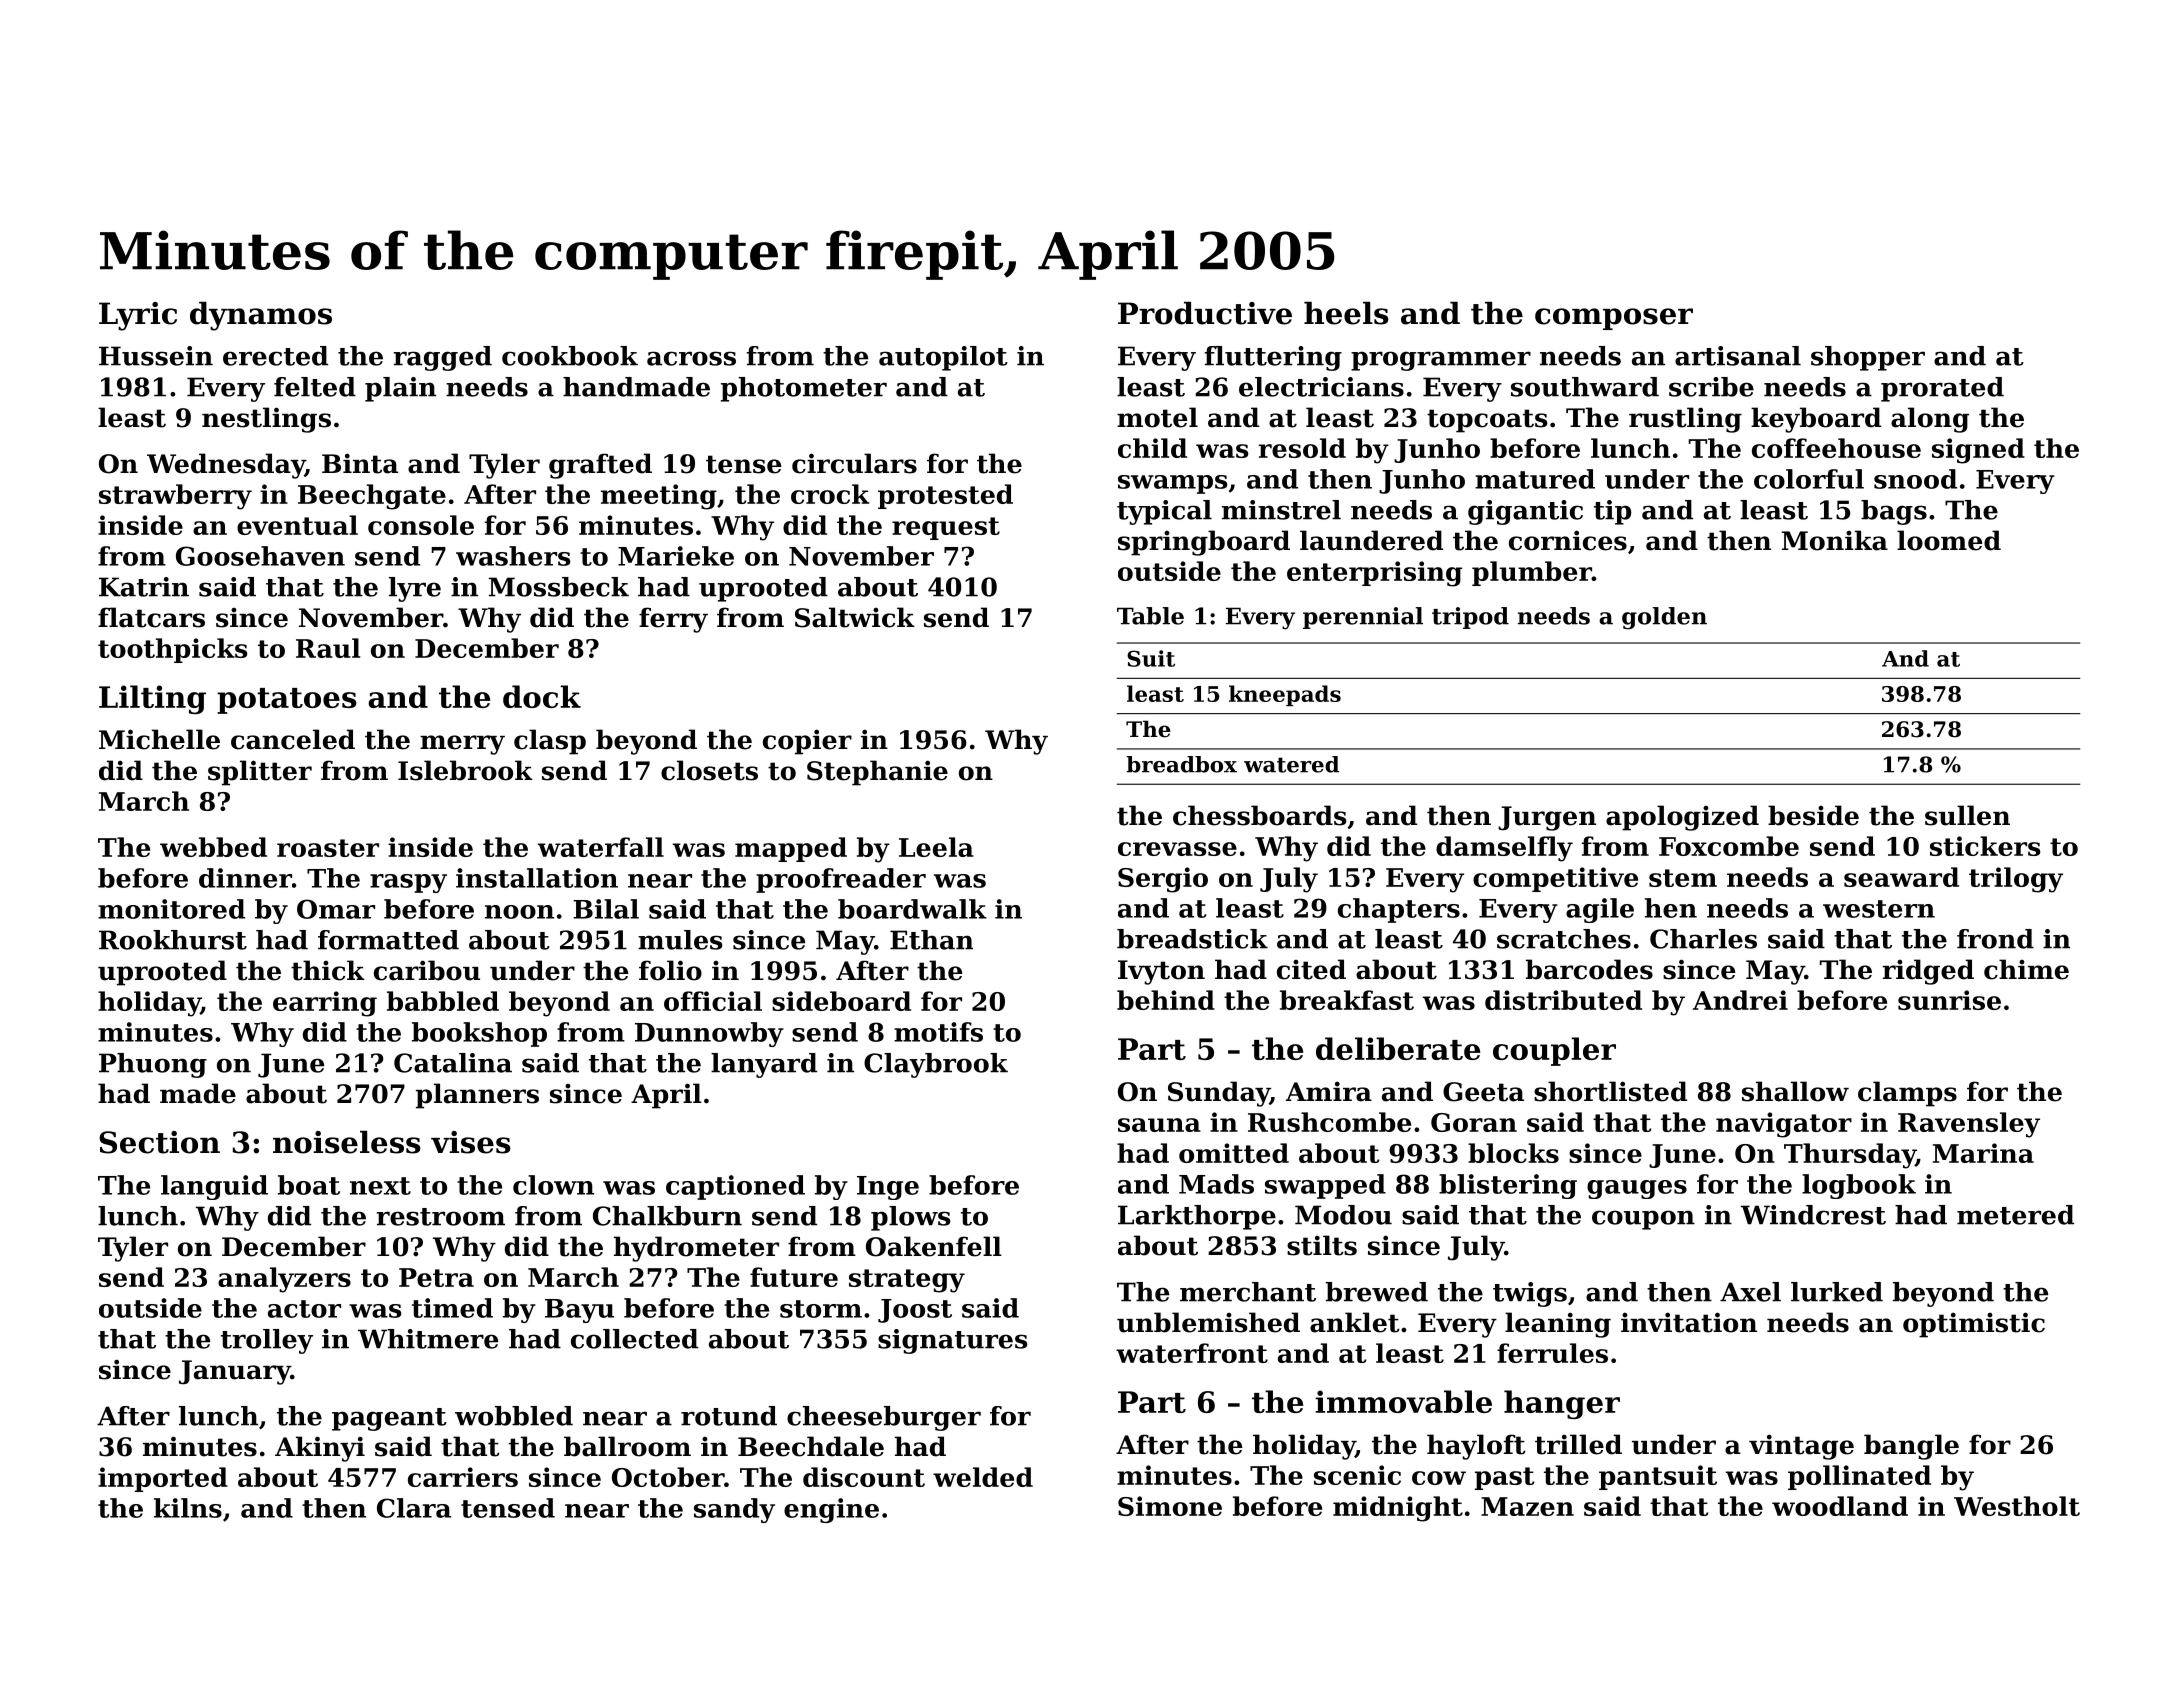 This screenshot has height=1683, width=2178. What do you see at coordinates (1346, 313) in the screenshot?
I see `heels` at bounding box center [1346, 313].
